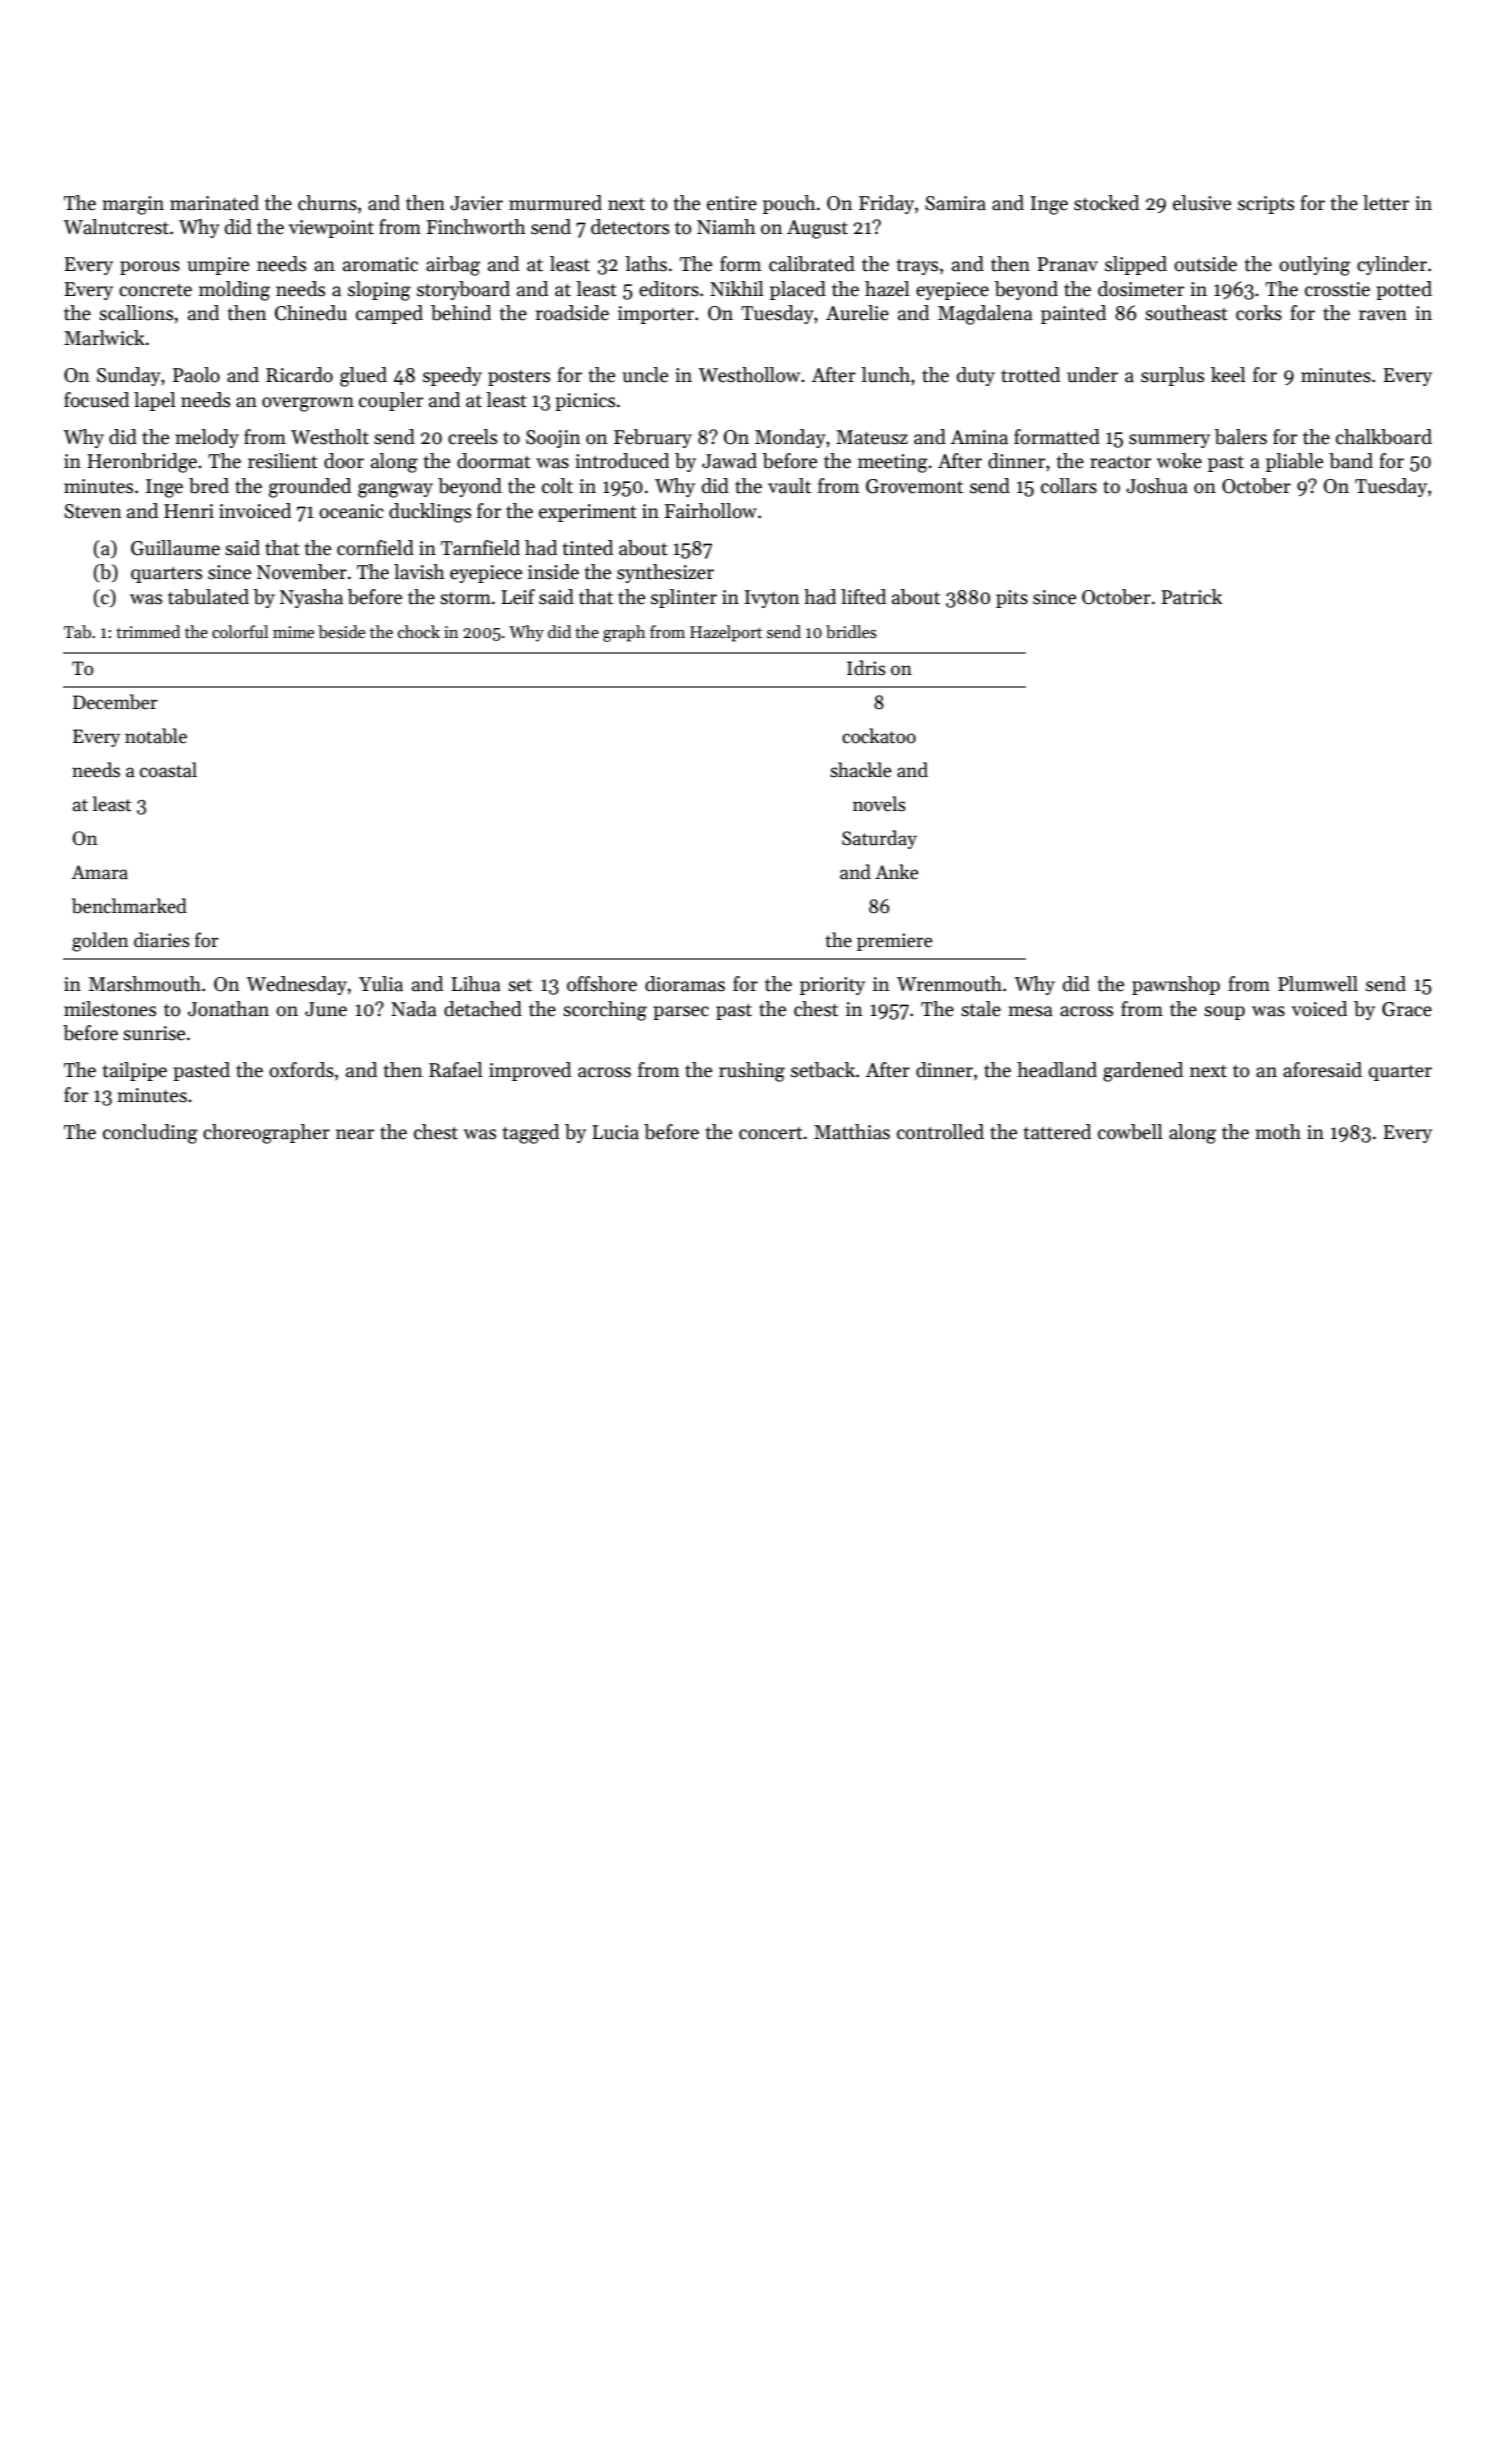 The image size is (1496, 2464). I want to click on chalkboard, so click(1384, 437).
